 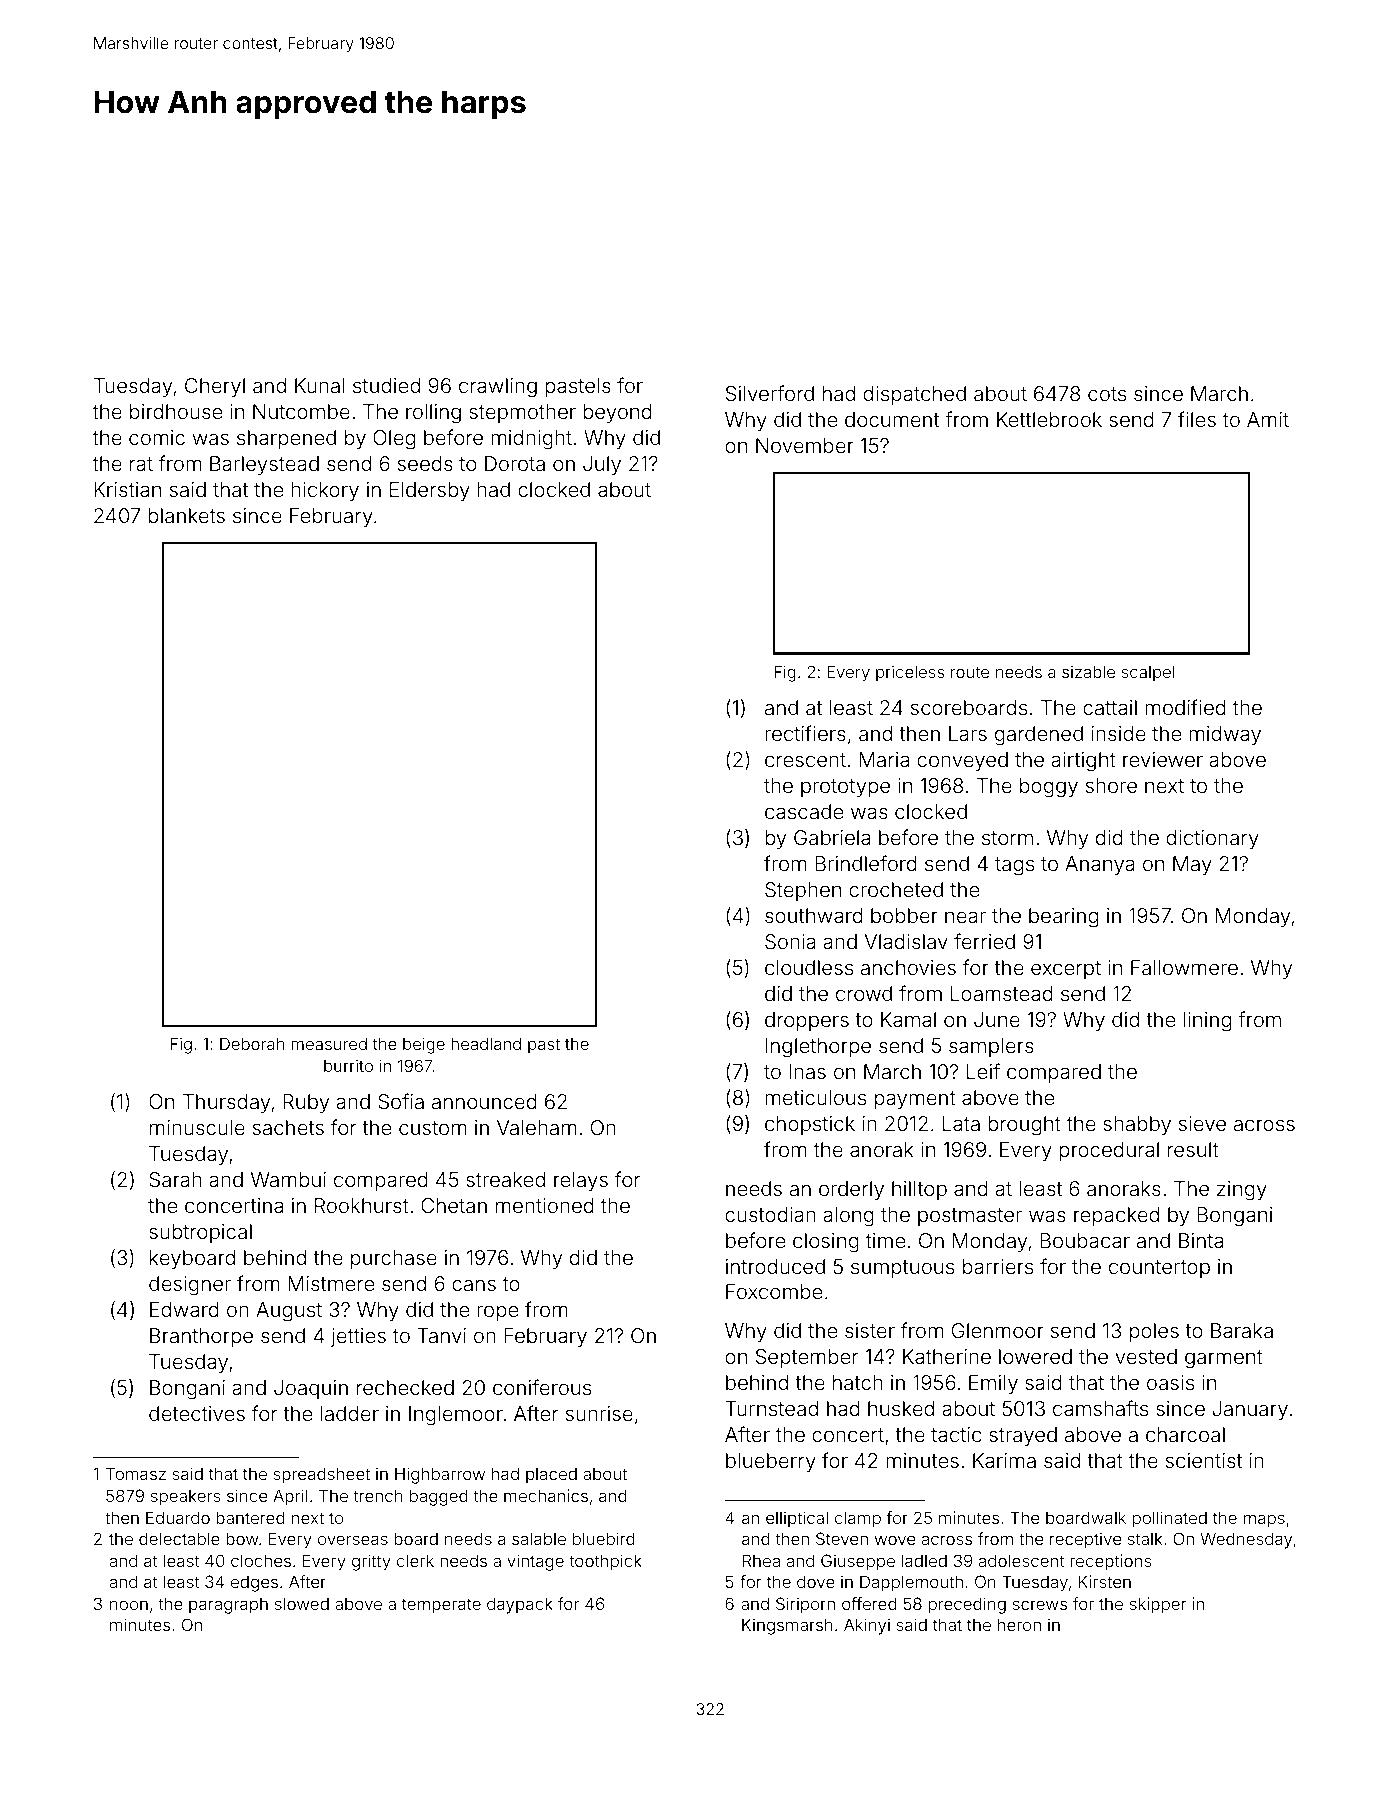 What do you see at coordinates (605, 1562) in the page?
I see `toothpick` at bounding box center [605, 1562].
